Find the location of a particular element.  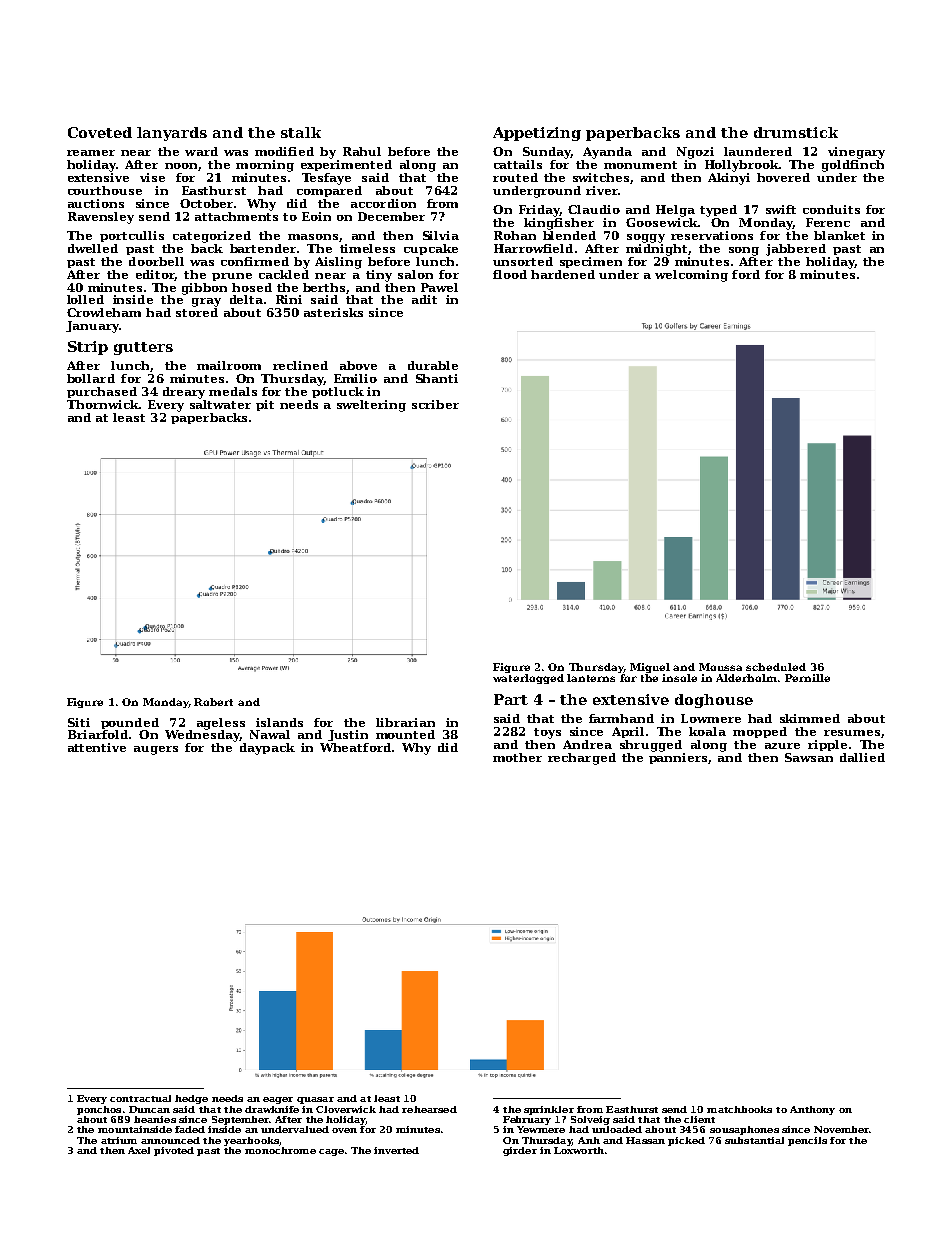

saltwater is located at coordinates (220, 404).
